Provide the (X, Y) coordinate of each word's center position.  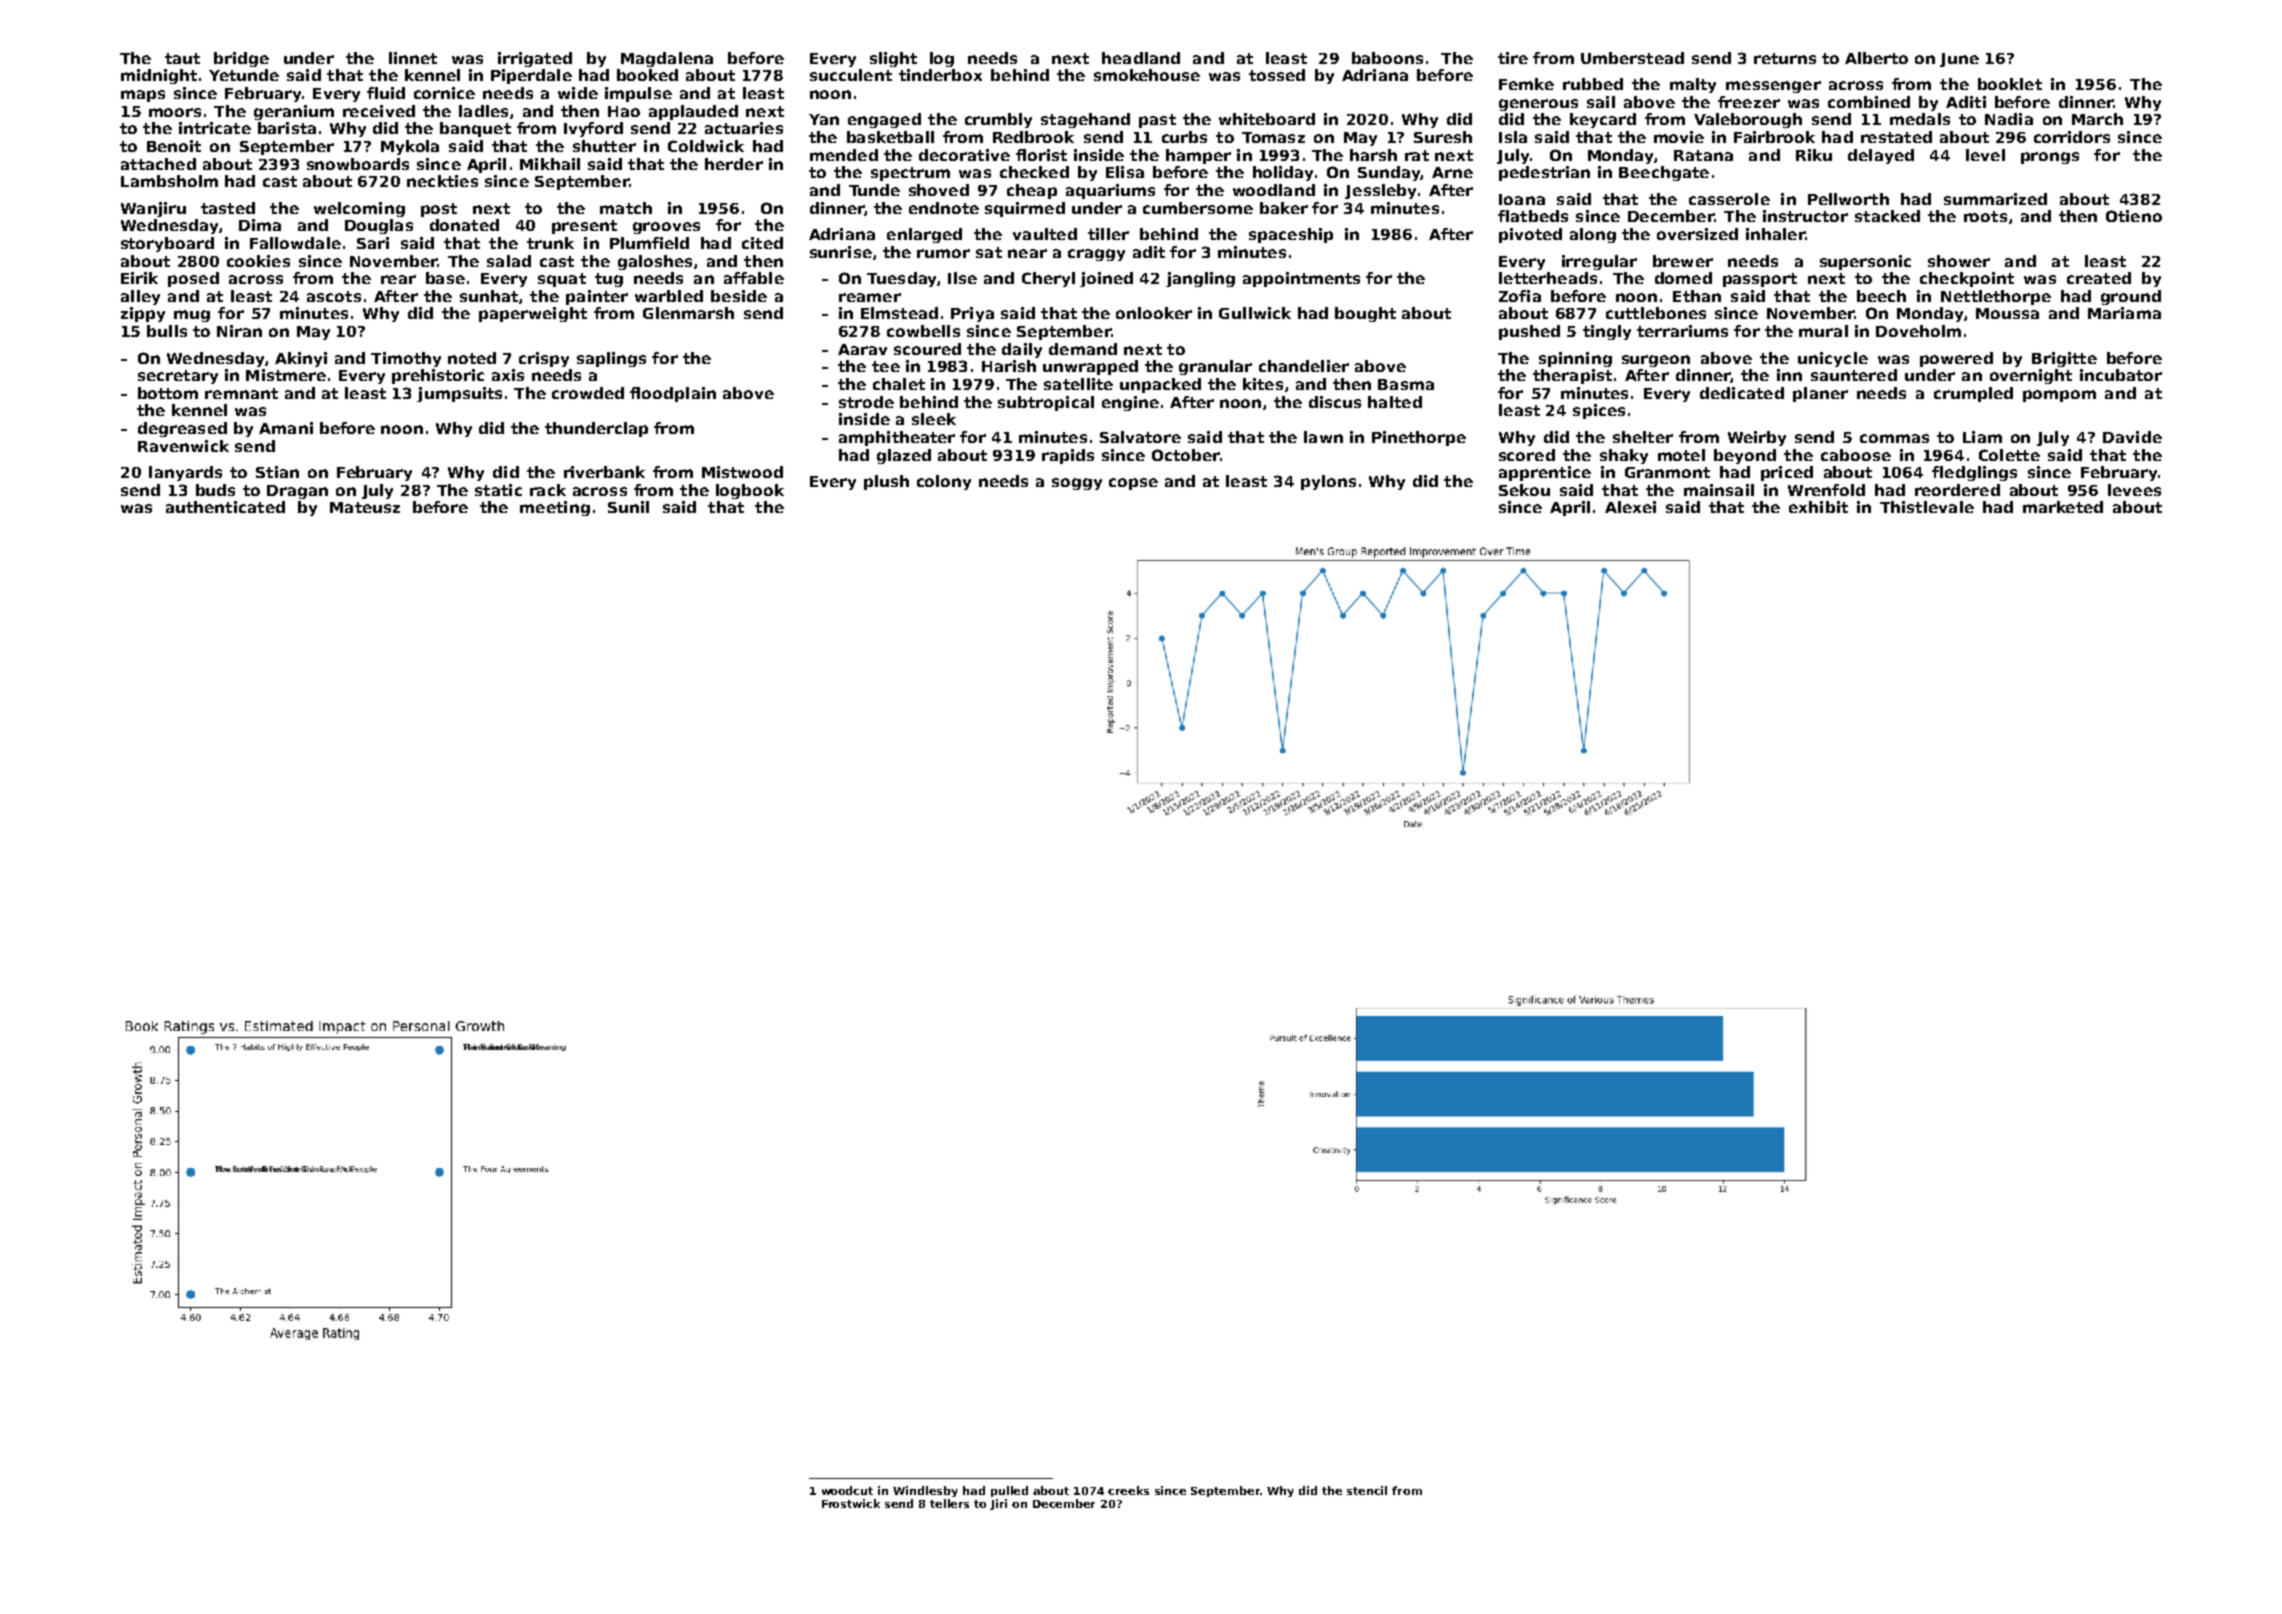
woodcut (847, 1490)
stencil (1367, 1490)
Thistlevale (1927, 507)
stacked (1887, 216)
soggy (1077, 484)
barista (287, 128)
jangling (1200, 279)
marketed (2063, 507)
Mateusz (365, 507)
